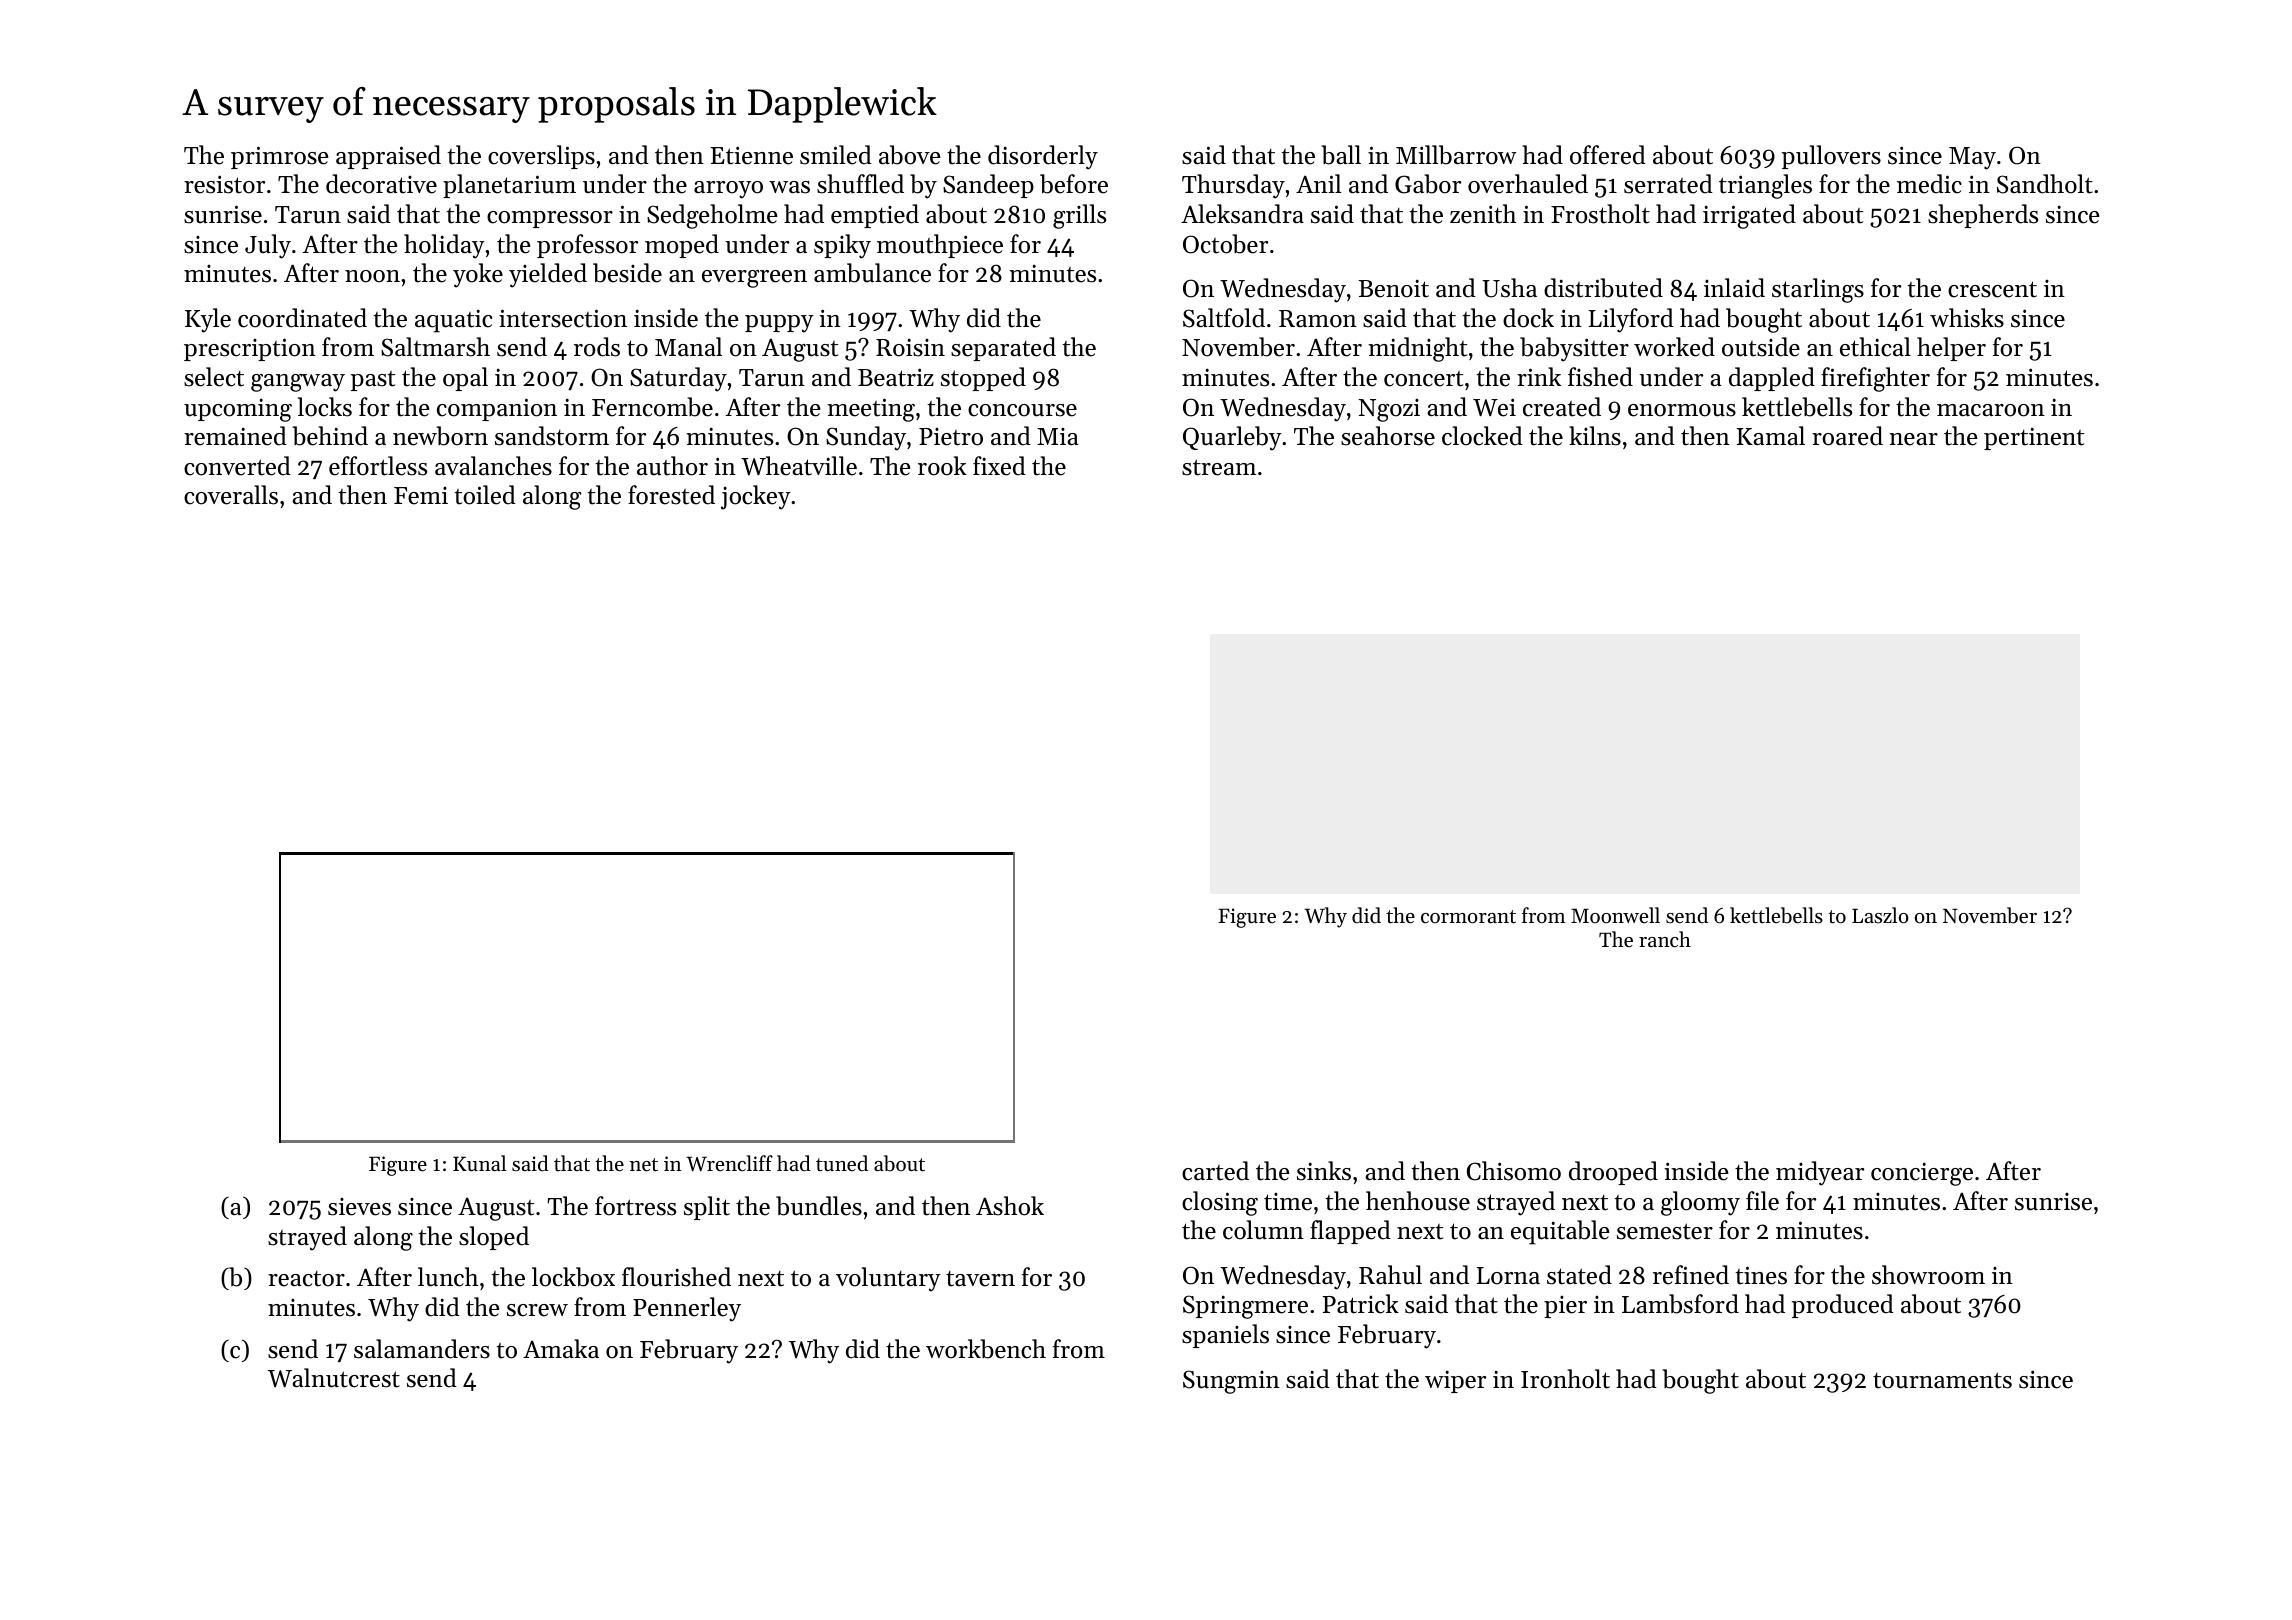 This screenshot has height=1620, width=2292. What do you see at coordinates (1831, 157) in the screenshot?
I see `pullovers` at bounding box center [1831, 157].
